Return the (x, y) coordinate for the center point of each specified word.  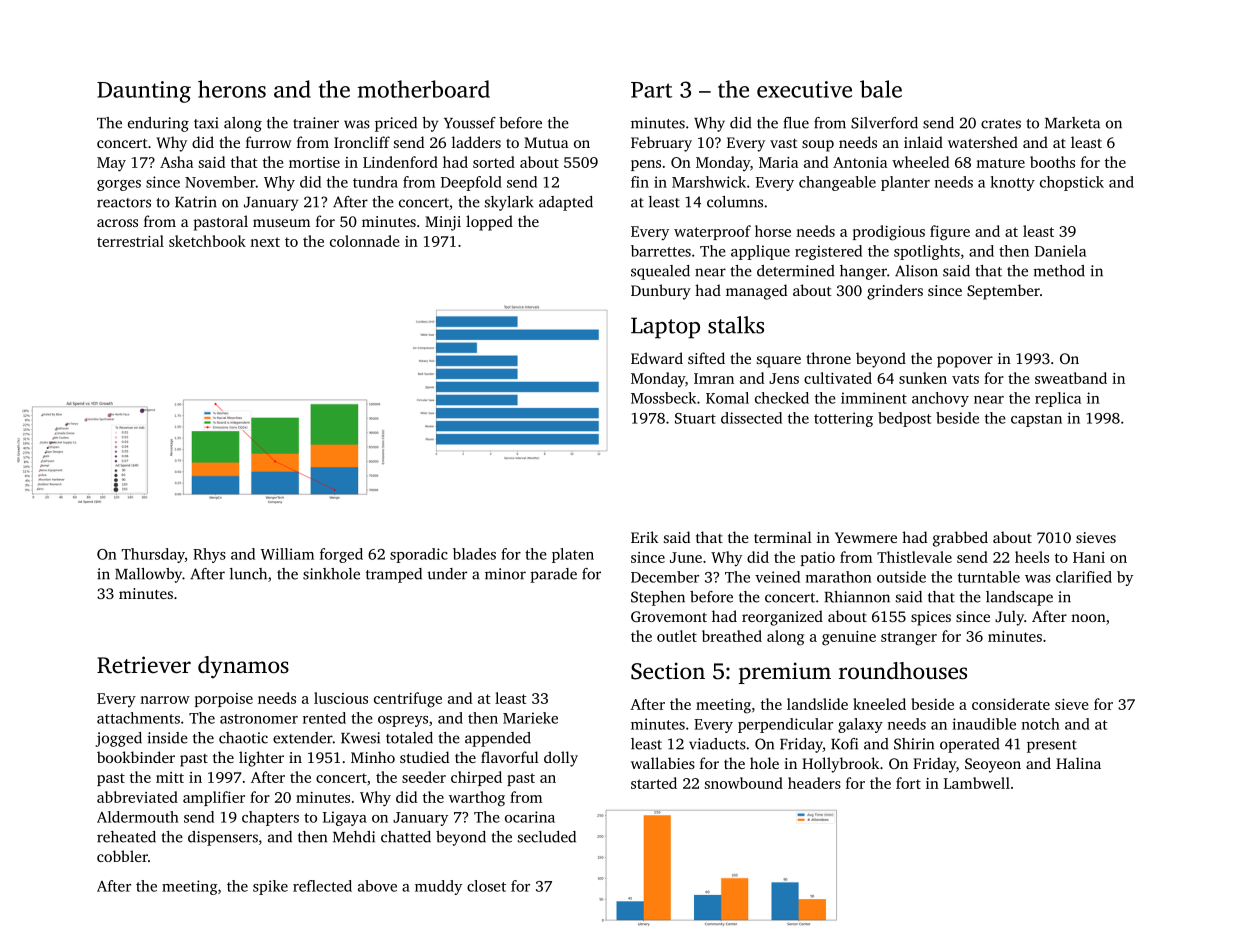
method (1059, 271)
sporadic (419, 555)
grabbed (960, 539)
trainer (316, 123)
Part (651, 90)
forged (341, 555)
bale (881, 89)
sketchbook (207, 241)
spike (270, 887)
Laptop (665, 328)
